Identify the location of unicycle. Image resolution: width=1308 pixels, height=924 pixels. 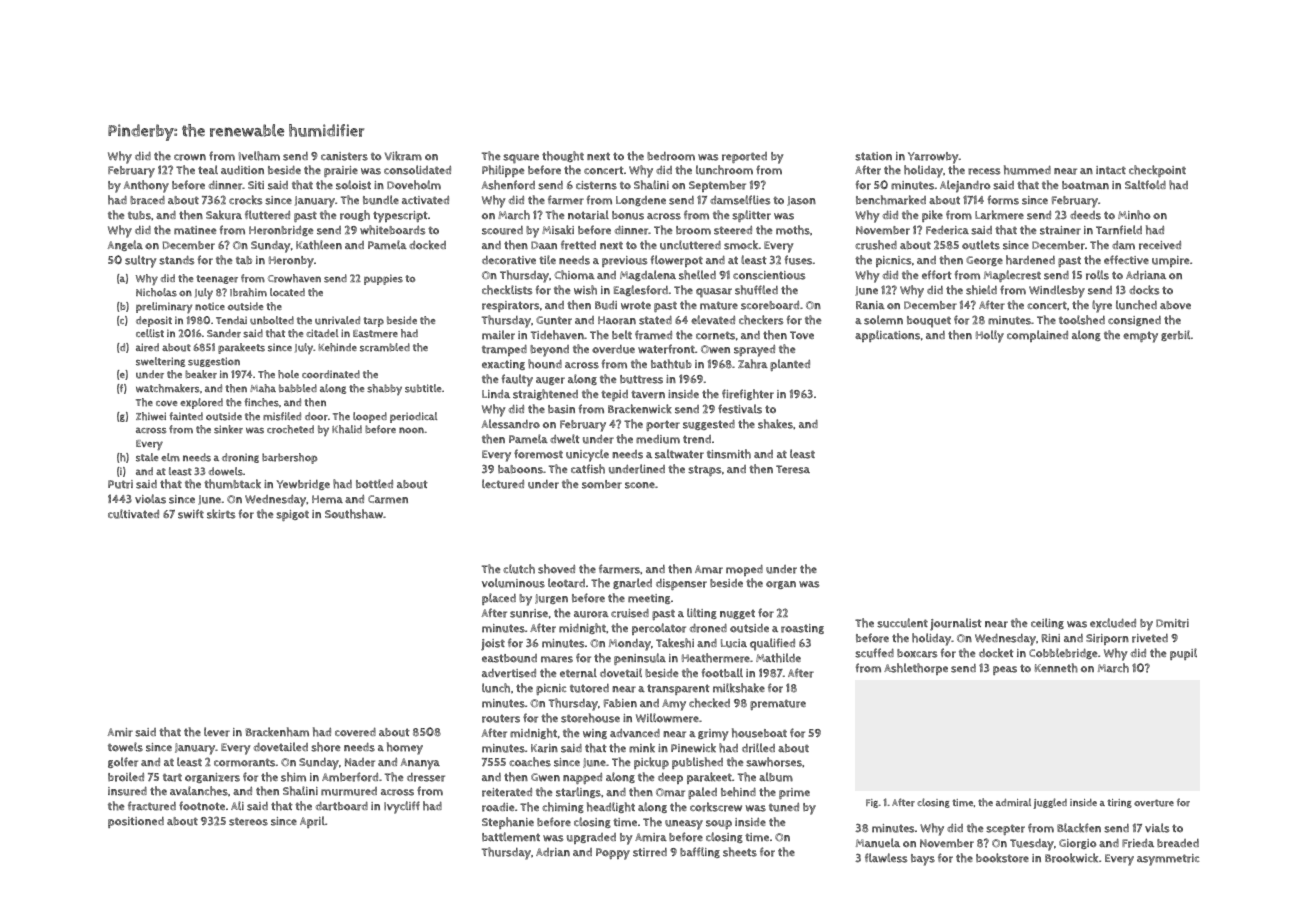
(587, 455).
